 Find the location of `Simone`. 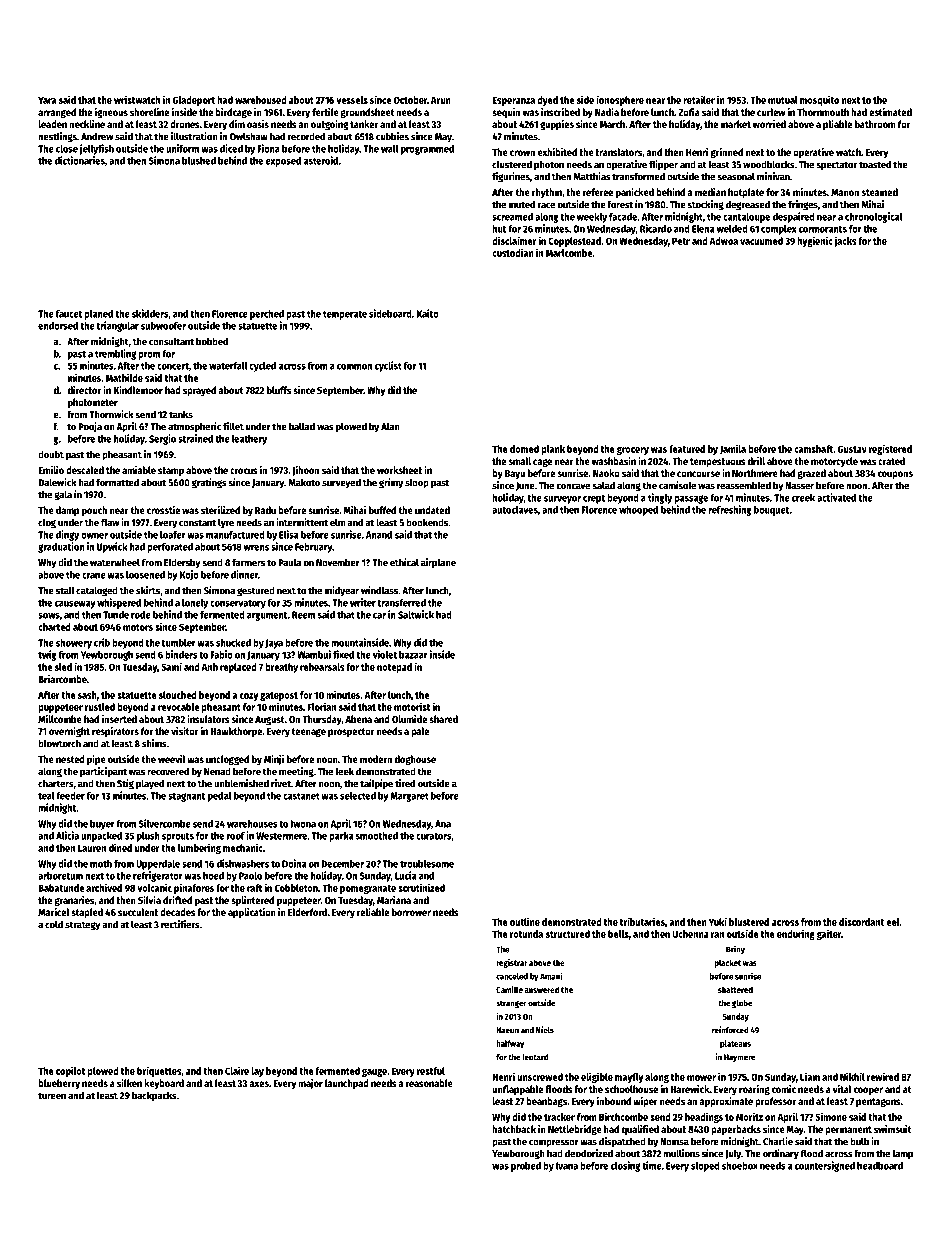

Simone is located at coordinates (831, 1116).
